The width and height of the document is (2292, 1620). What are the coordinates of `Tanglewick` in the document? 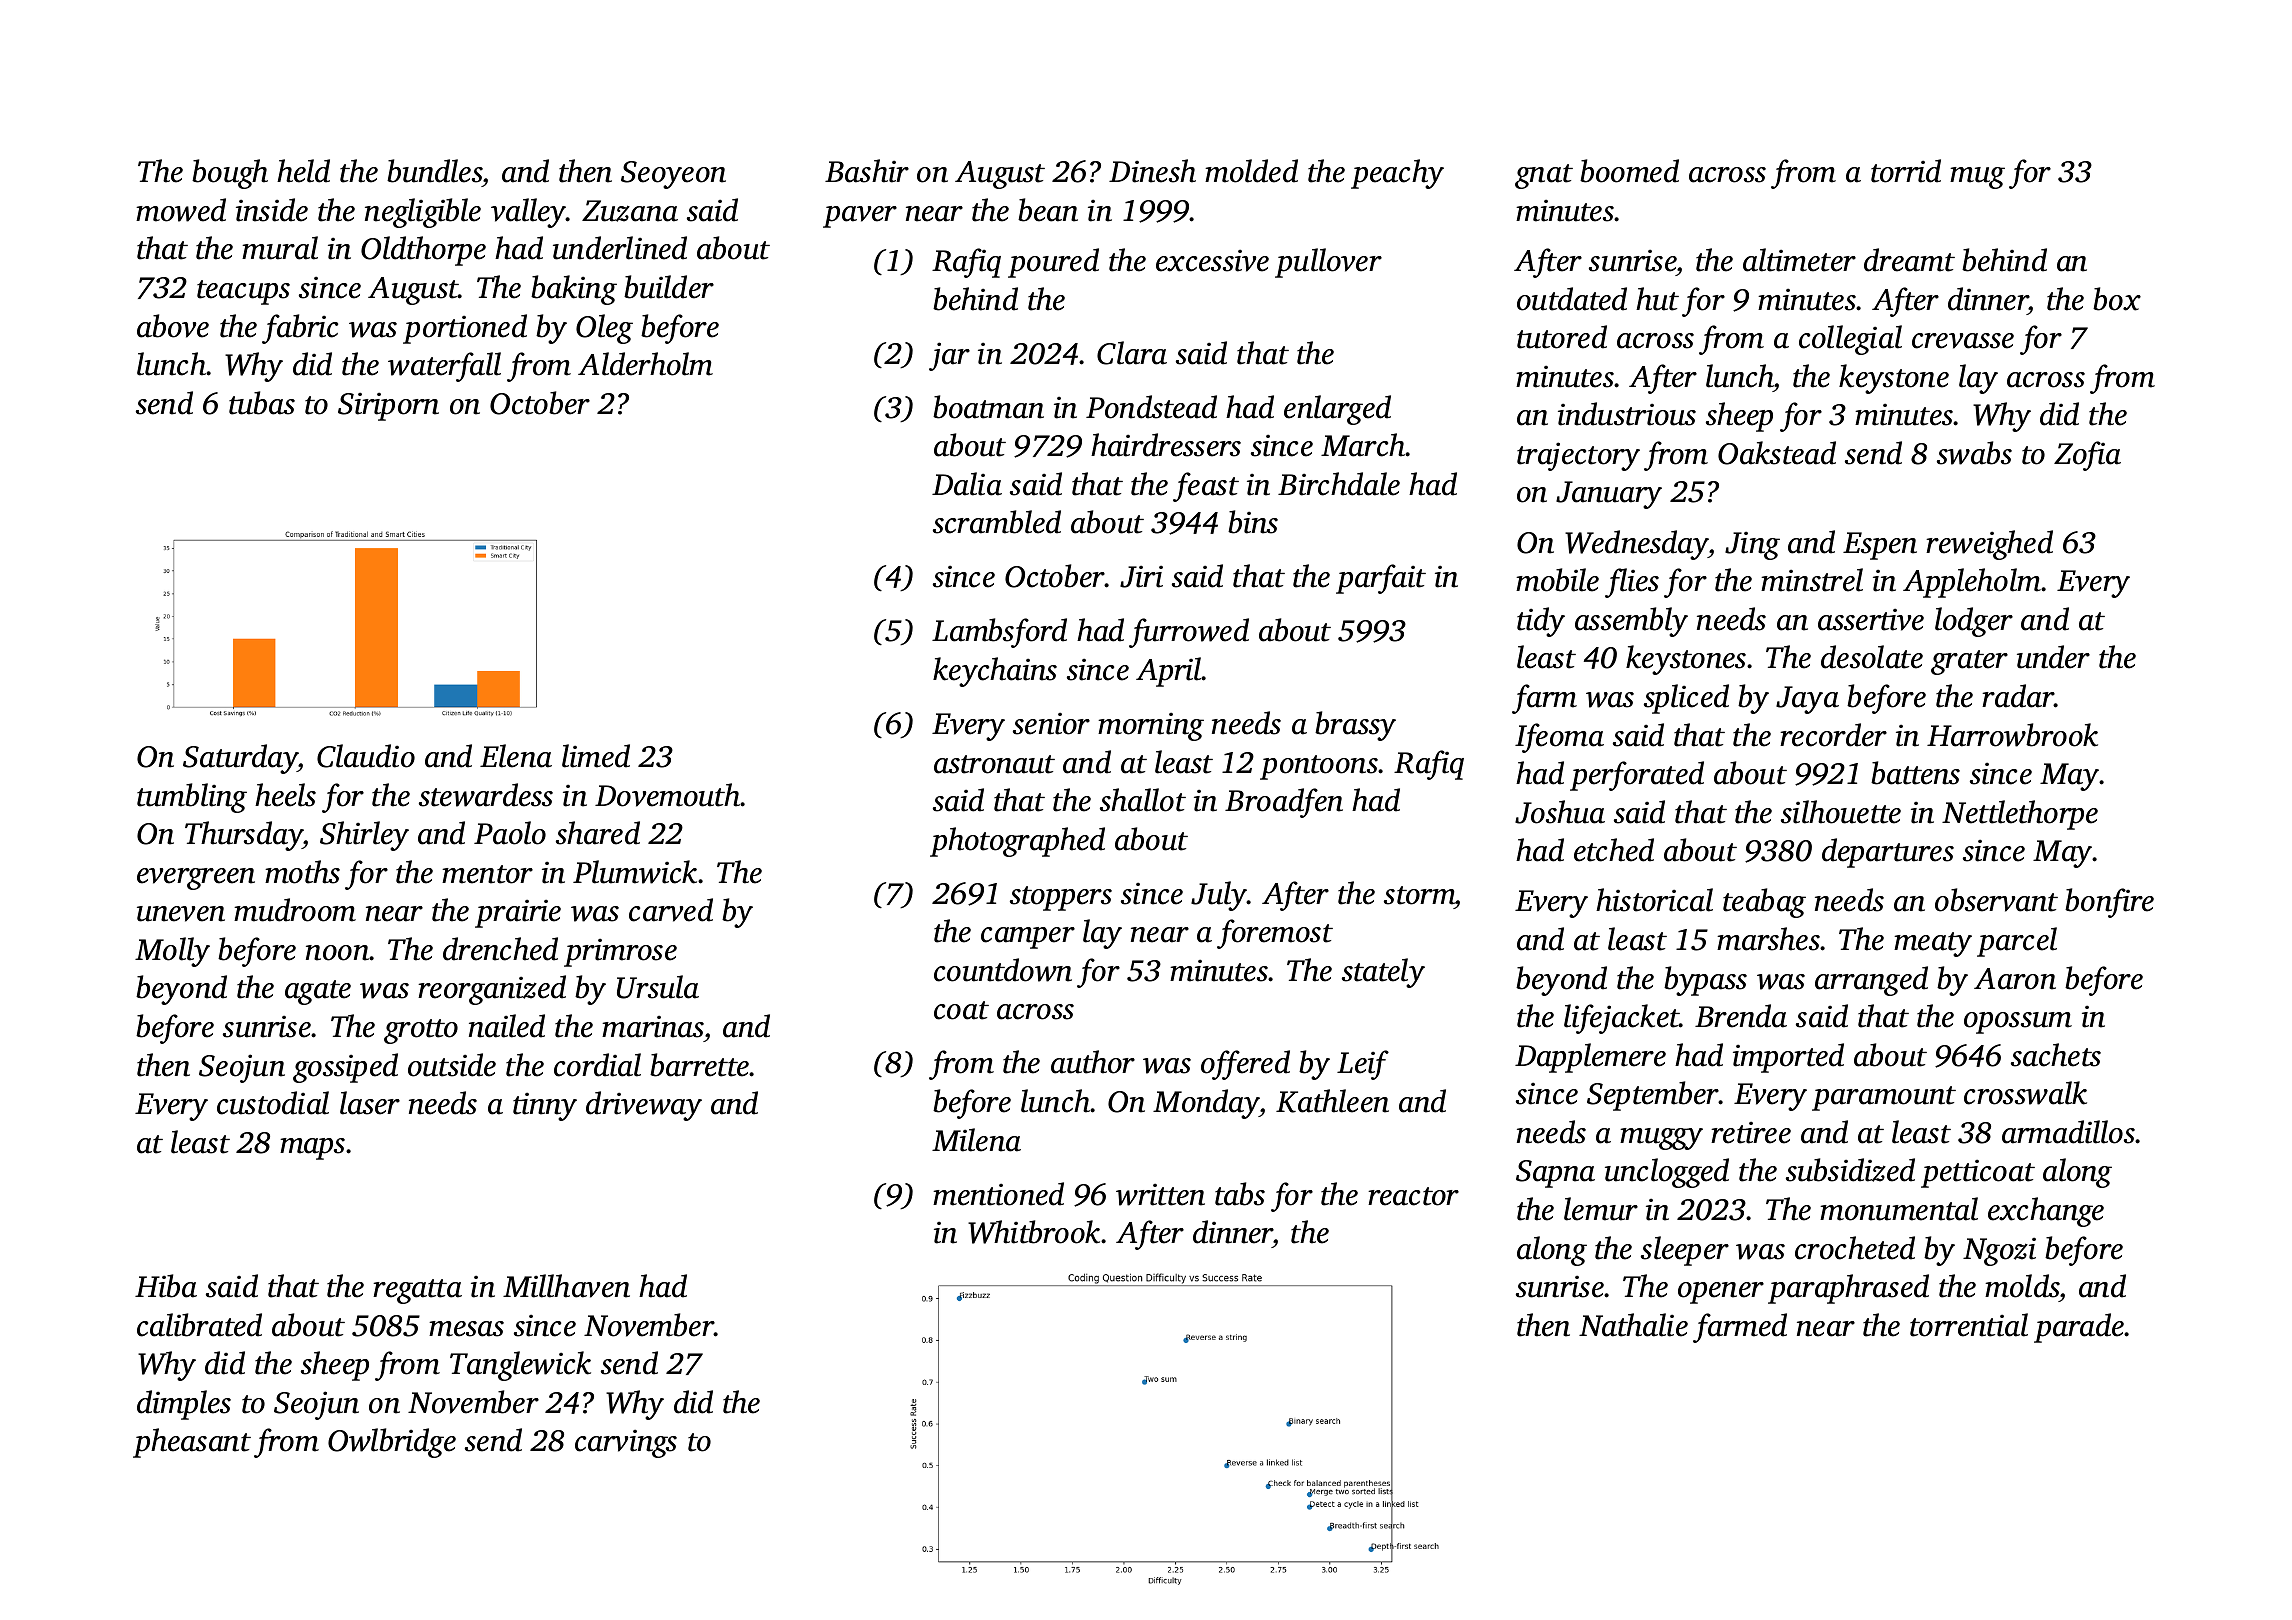 It's located at (520, 1366).
